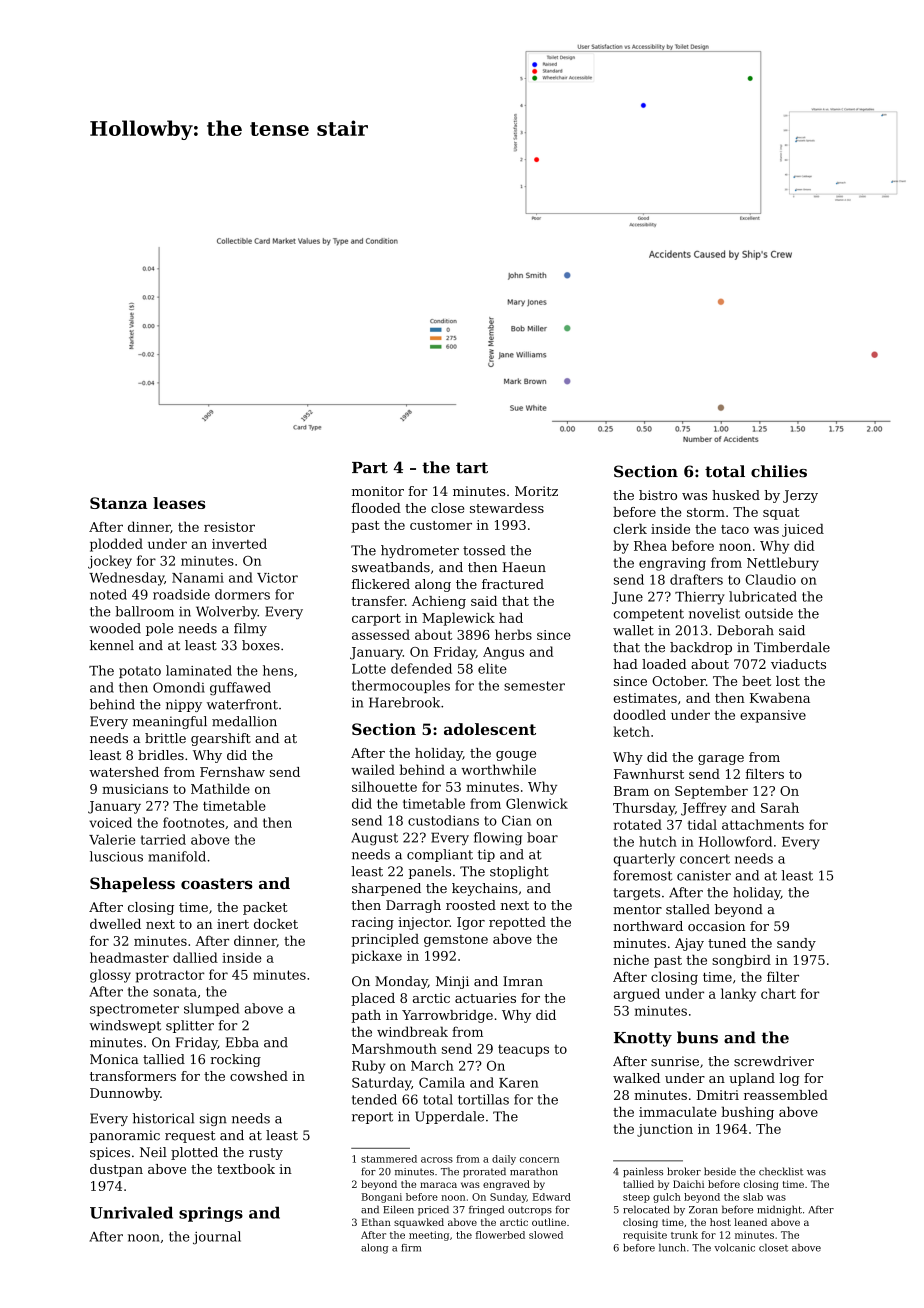 This image has width=924, height=1308. What do you see at coordinates (534, 686) in the image?
I see `semester` at bounding box center [534, 686].
